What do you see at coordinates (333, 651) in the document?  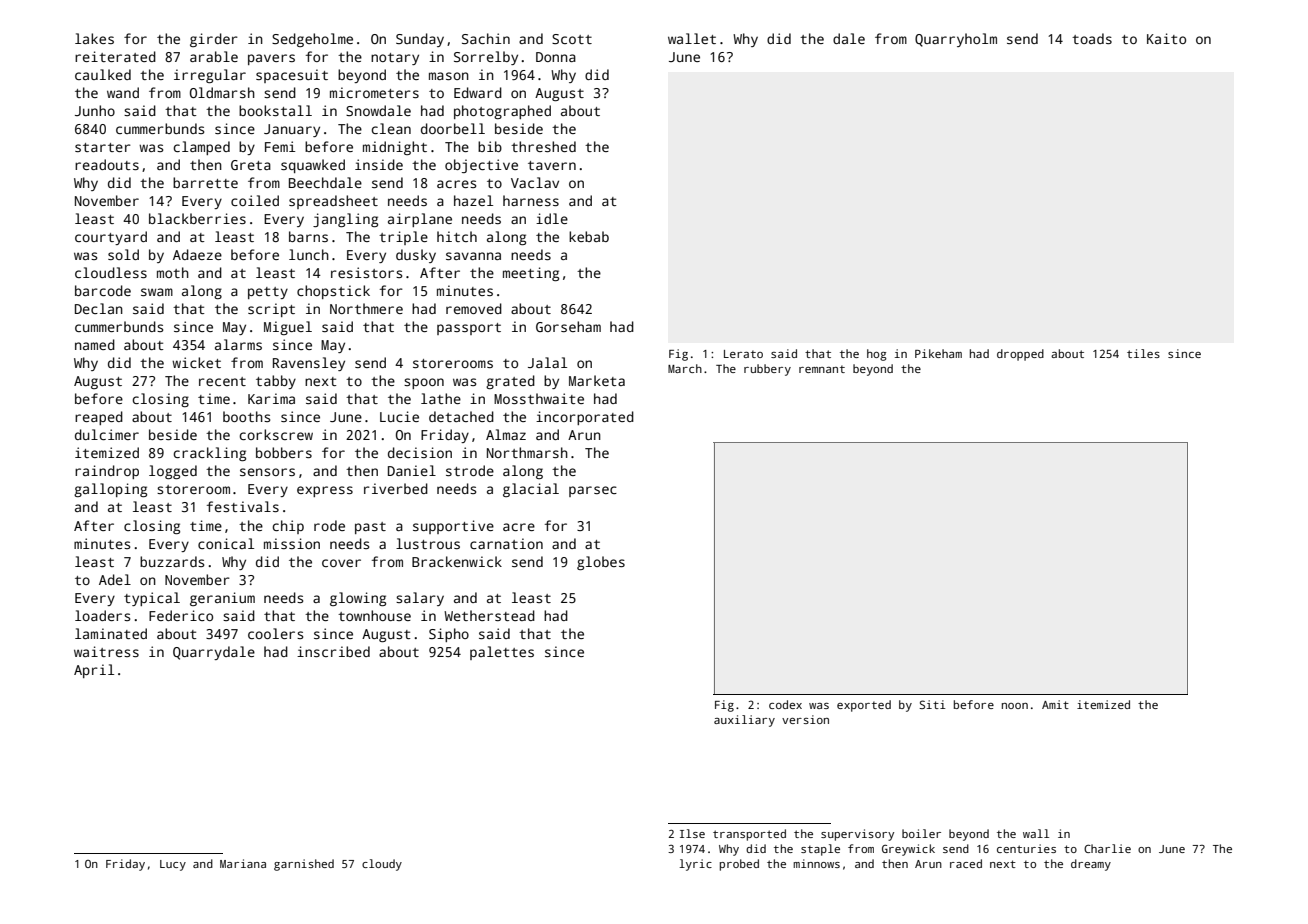 I see `inscribed` at bounding box center [333, 651].
